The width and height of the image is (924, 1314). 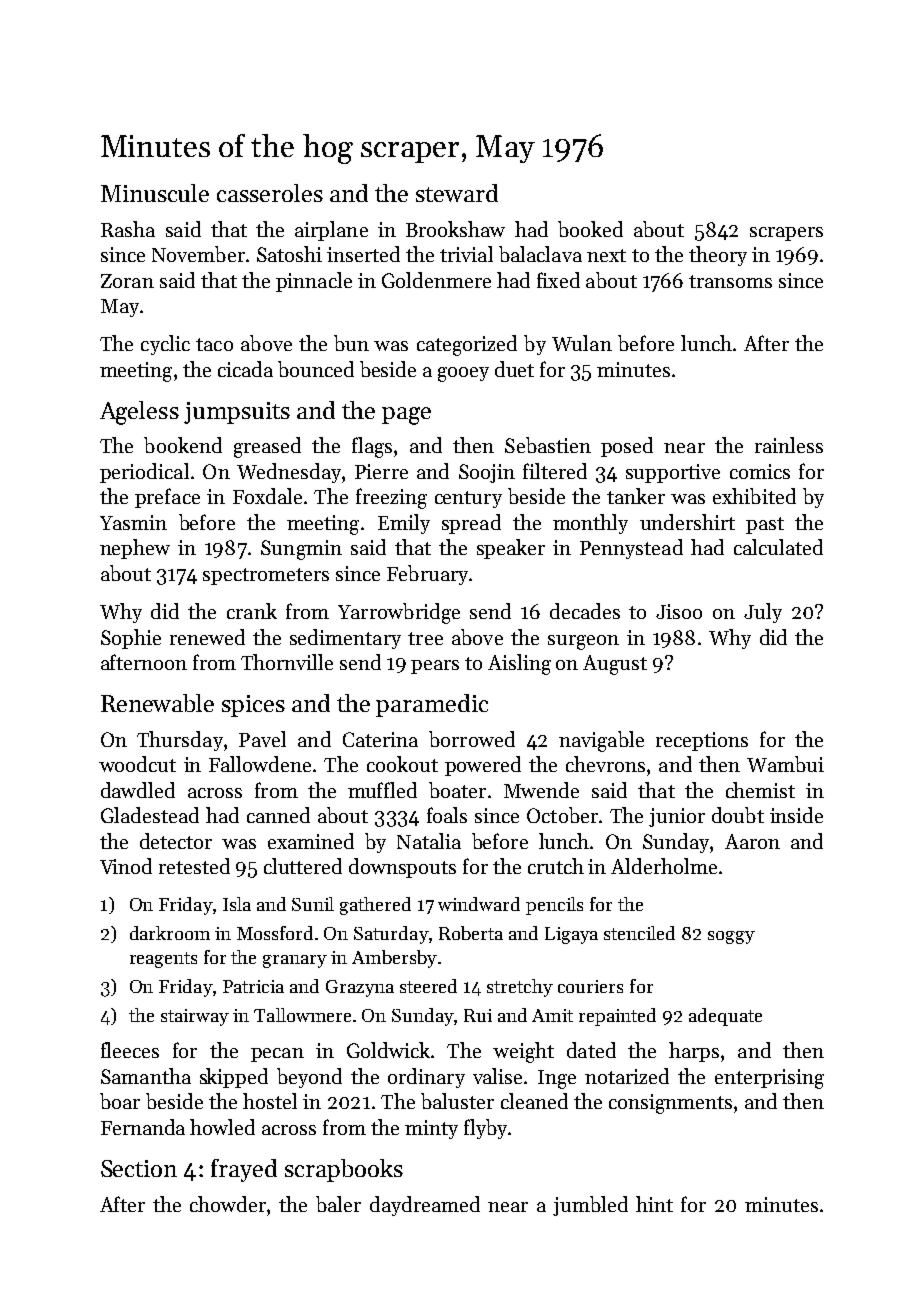 What do you see at coordinates (406, 416) in the image?
I see `page` at bounding box center [406, 416].
